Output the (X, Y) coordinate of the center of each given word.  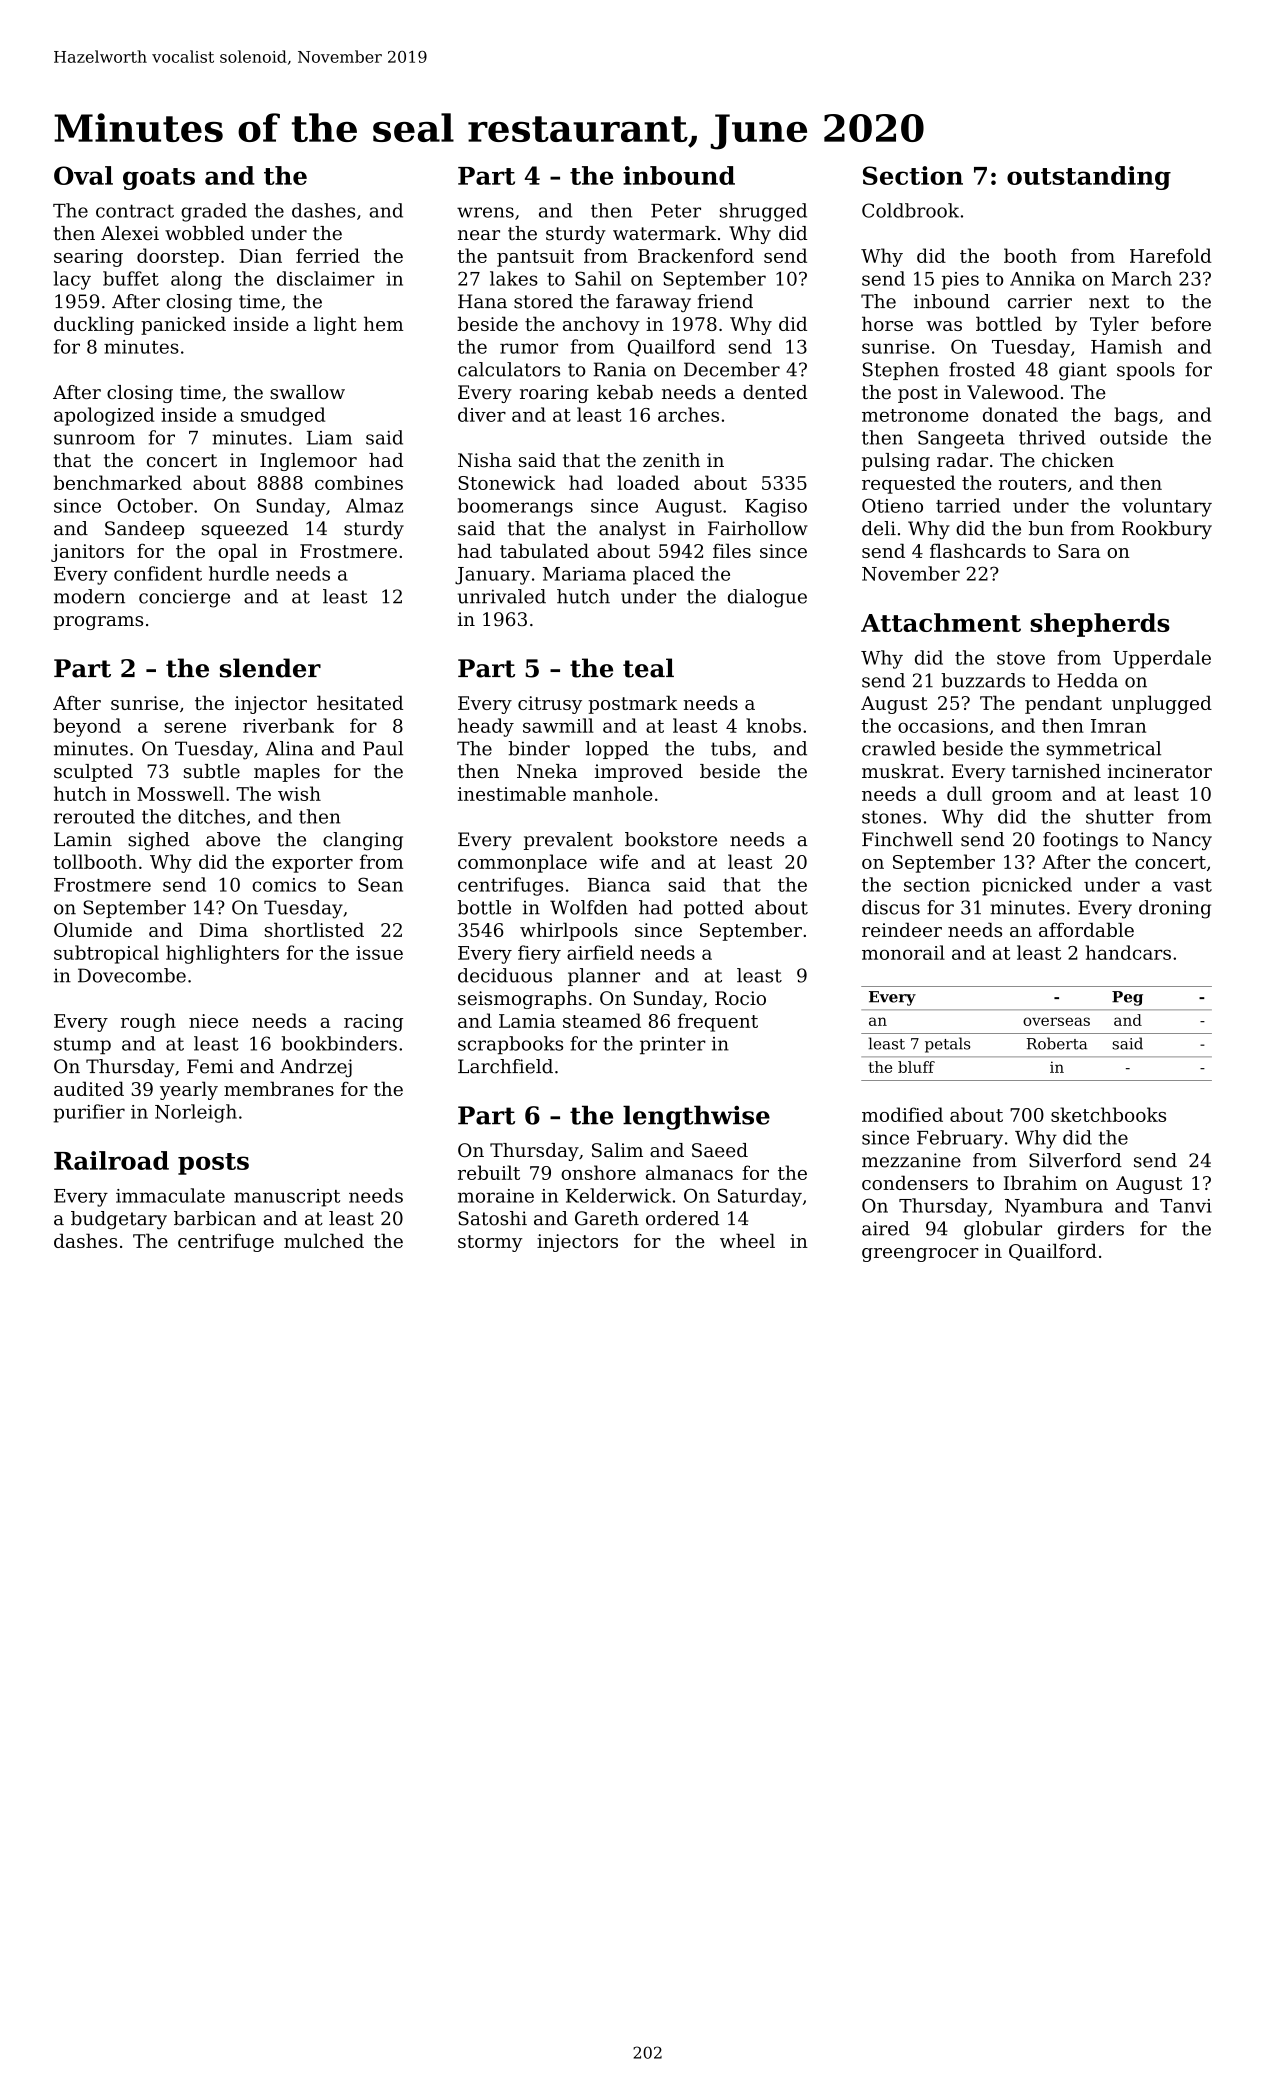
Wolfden (589, 907)
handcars (1128, 952)
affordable (1086, 929)
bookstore (671, 839)
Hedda (1087, 680)
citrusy (550, 705)
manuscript (287, 1198)
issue (379, 953)
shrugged (763, 212)
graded (214, 212)
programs (98, 623)
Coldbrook (910, 210)
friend (725, 301)
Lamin (83, 839)
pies (960, 281)
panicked (183, 325)
